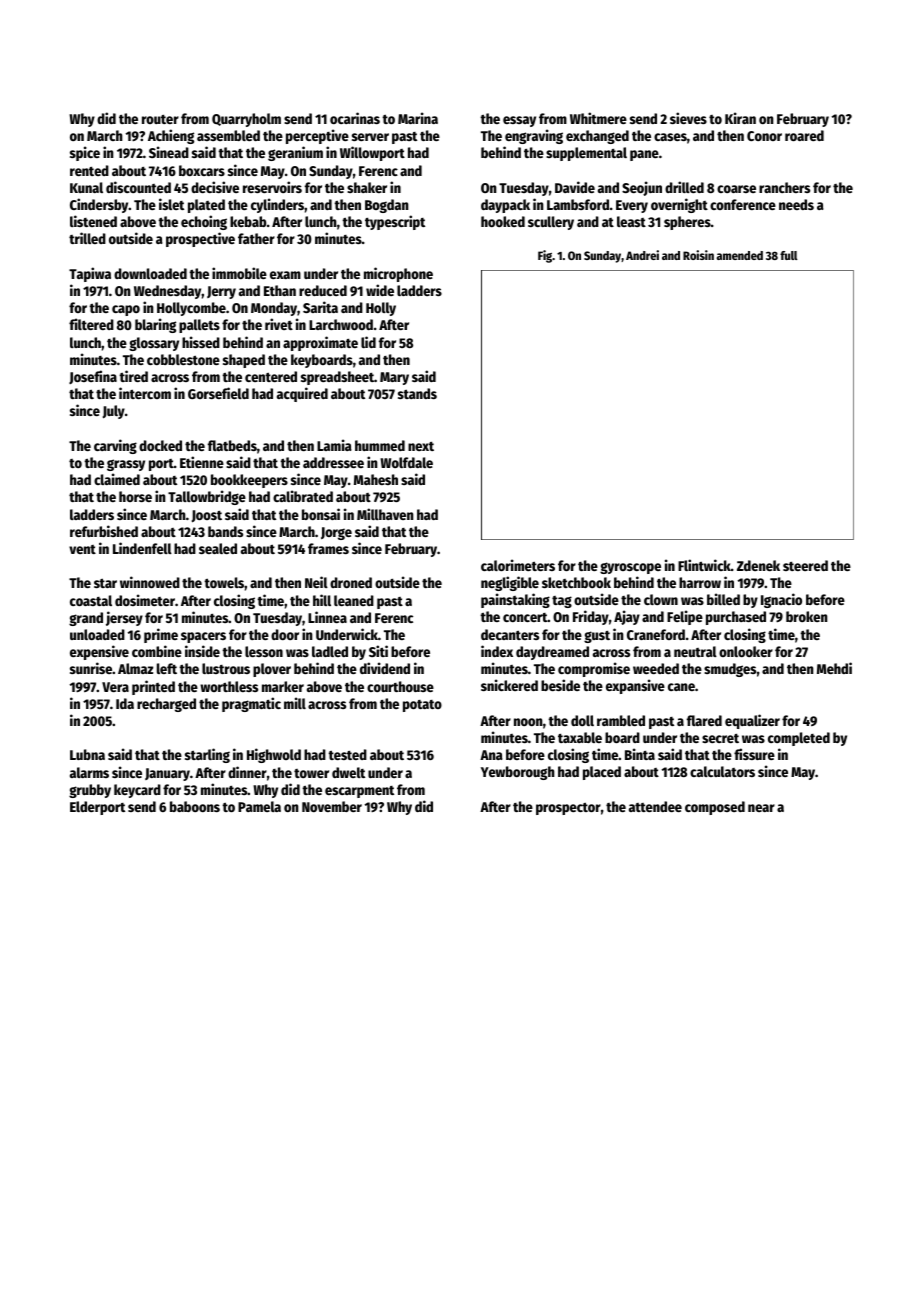  Describe the element at coordinates (380, 290) in the page. I see `wide` at that location.
